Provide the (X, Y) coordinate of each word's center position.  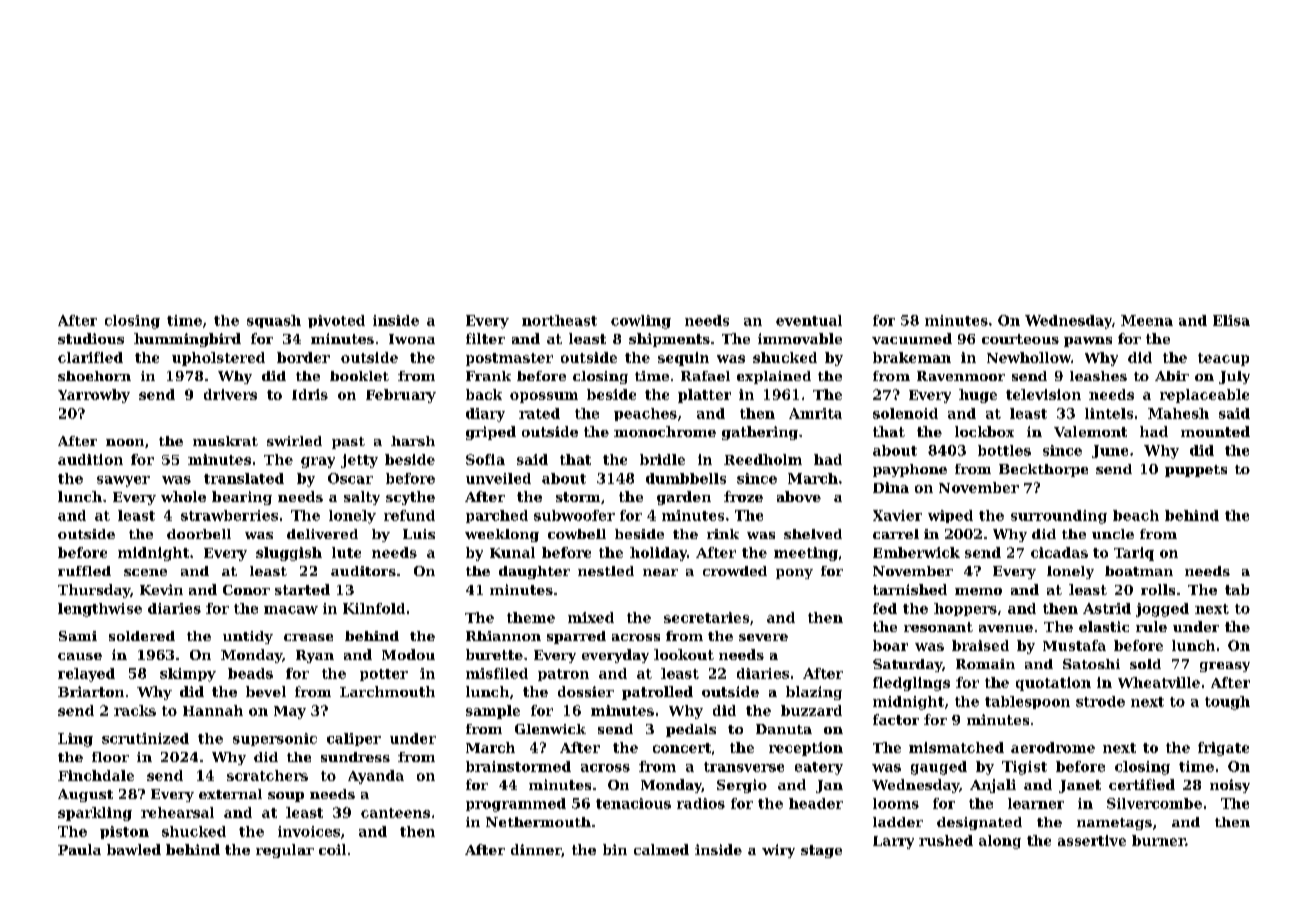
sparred (576, 637)
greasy (1225, 667)
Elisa (1231, 320)
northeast (559, 320)
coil (332, 849)
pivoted (336, 321)
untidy (248, 637)
